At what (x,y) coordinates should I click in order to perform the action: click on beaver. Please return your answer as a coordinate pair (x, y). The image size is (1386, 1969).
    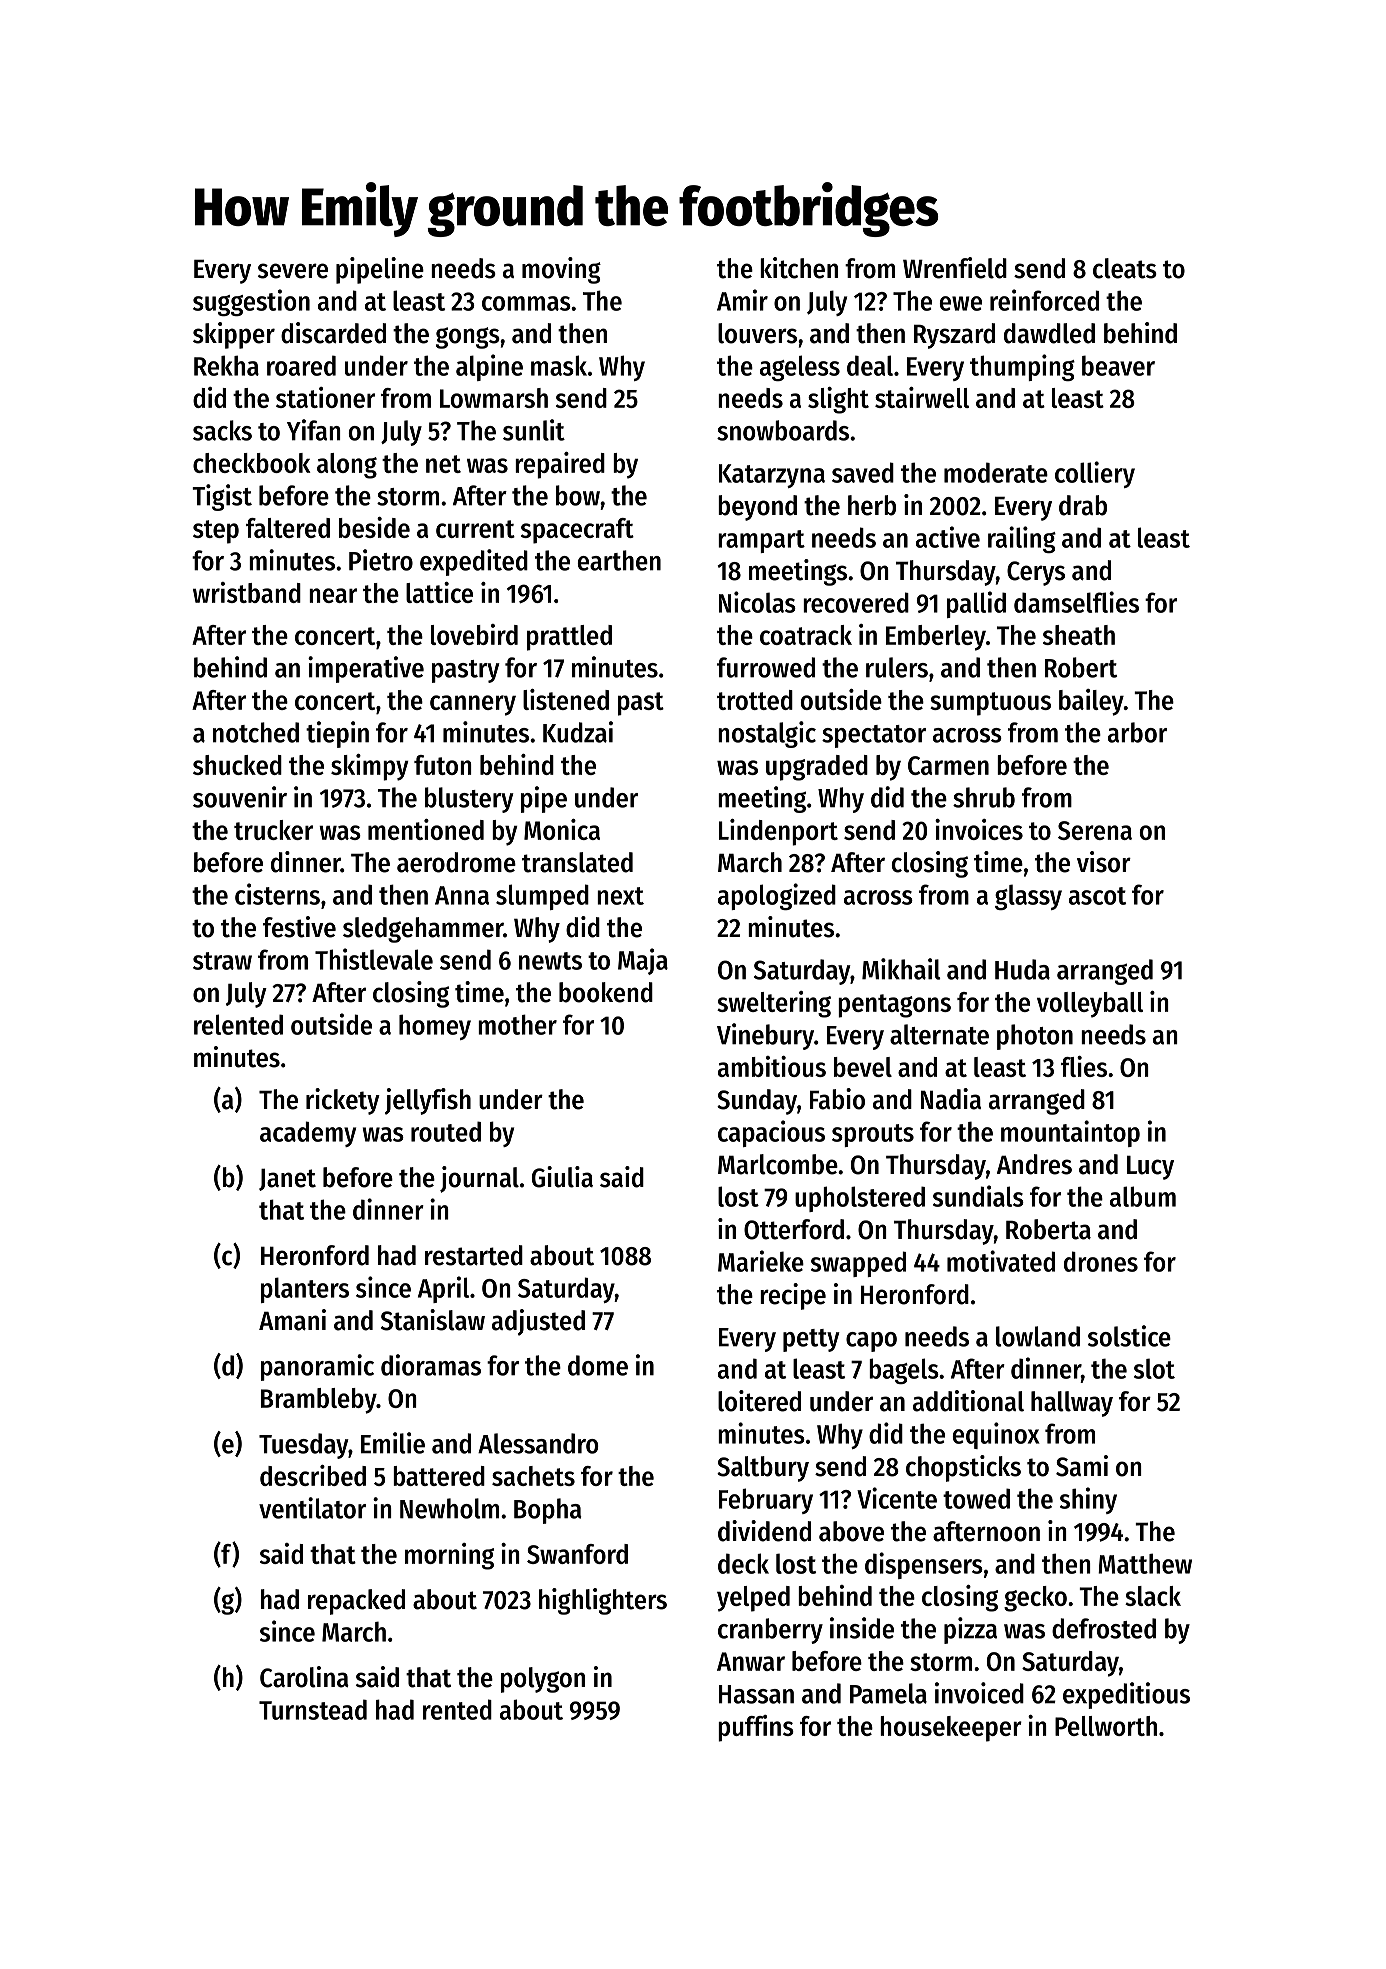
    Looking at the image, I should click on (1118, 365).
